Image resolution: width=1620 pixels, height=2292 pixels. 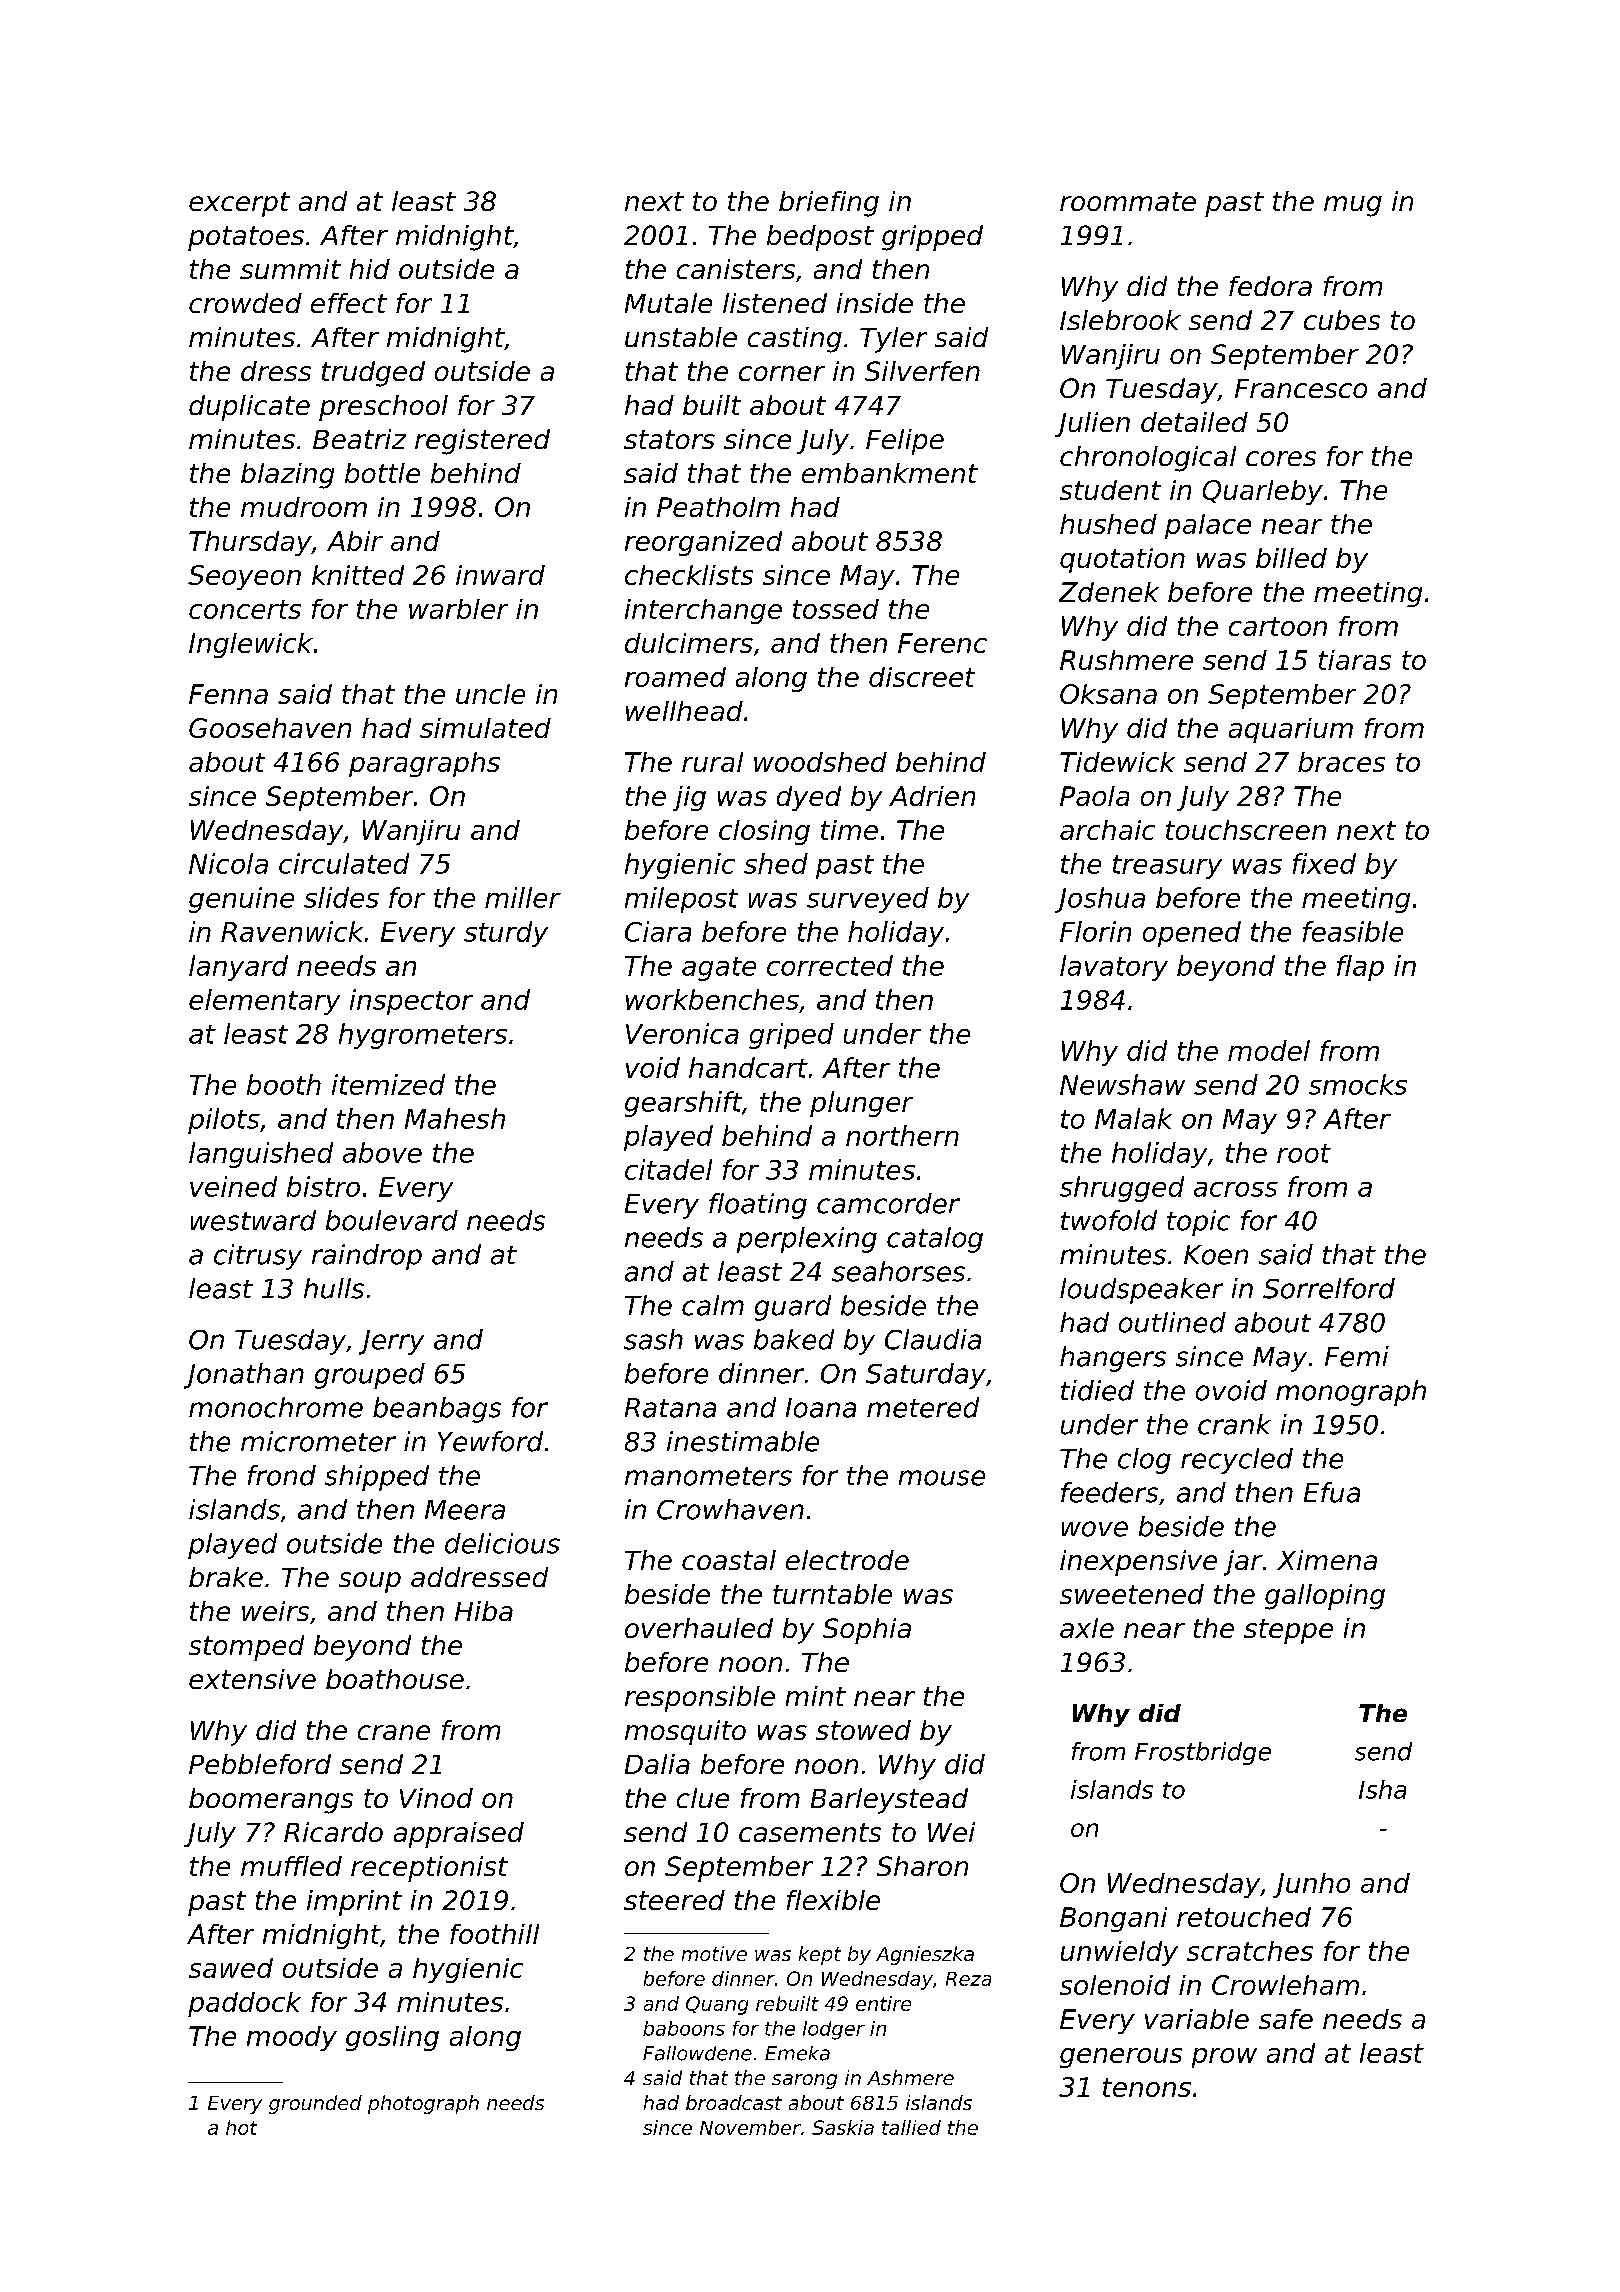 I want to click on briefing, so click(x=829, y=204).
